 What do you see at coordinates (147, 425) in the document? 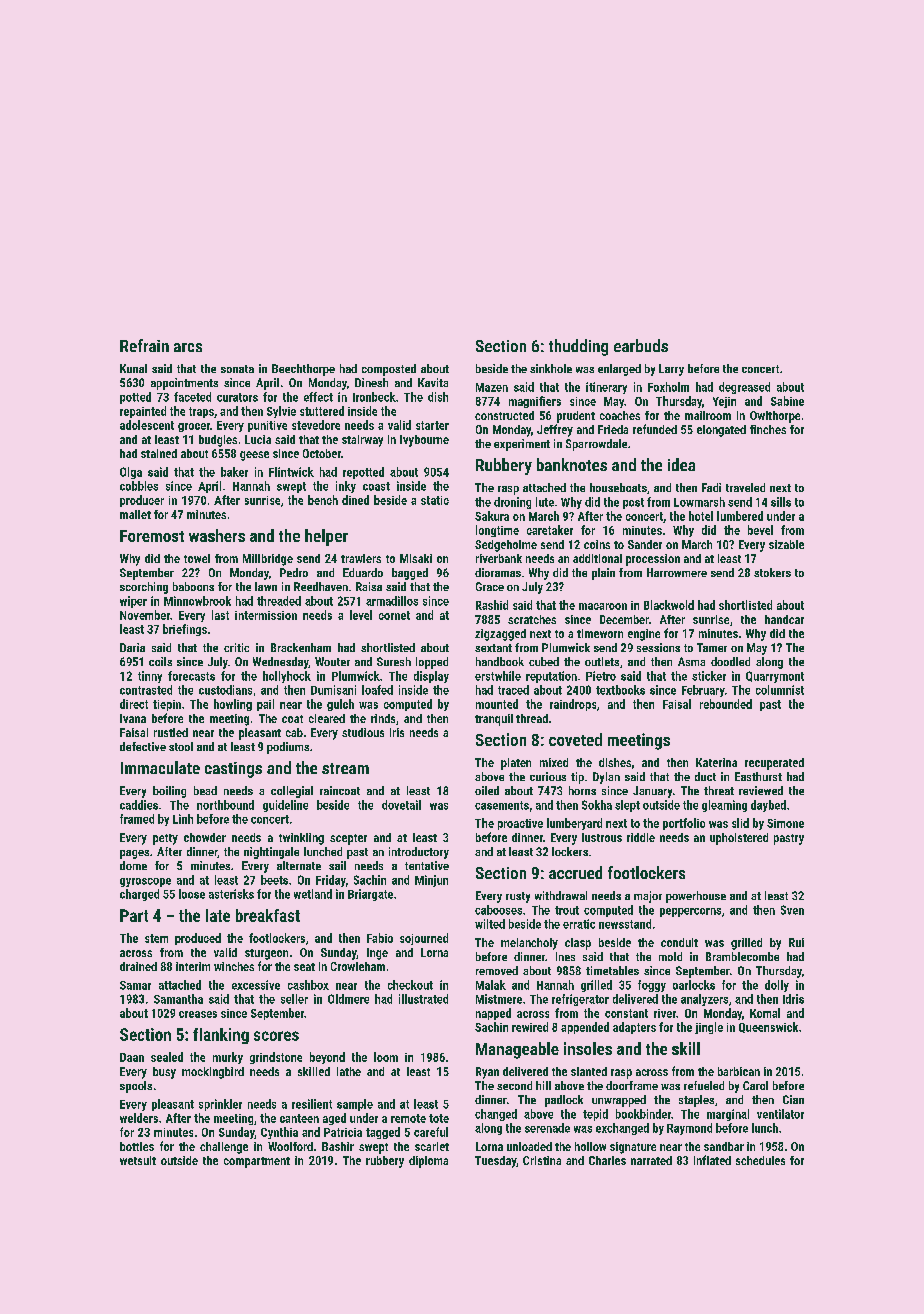
I see `adolescent` at bounding box center [147, 425].
